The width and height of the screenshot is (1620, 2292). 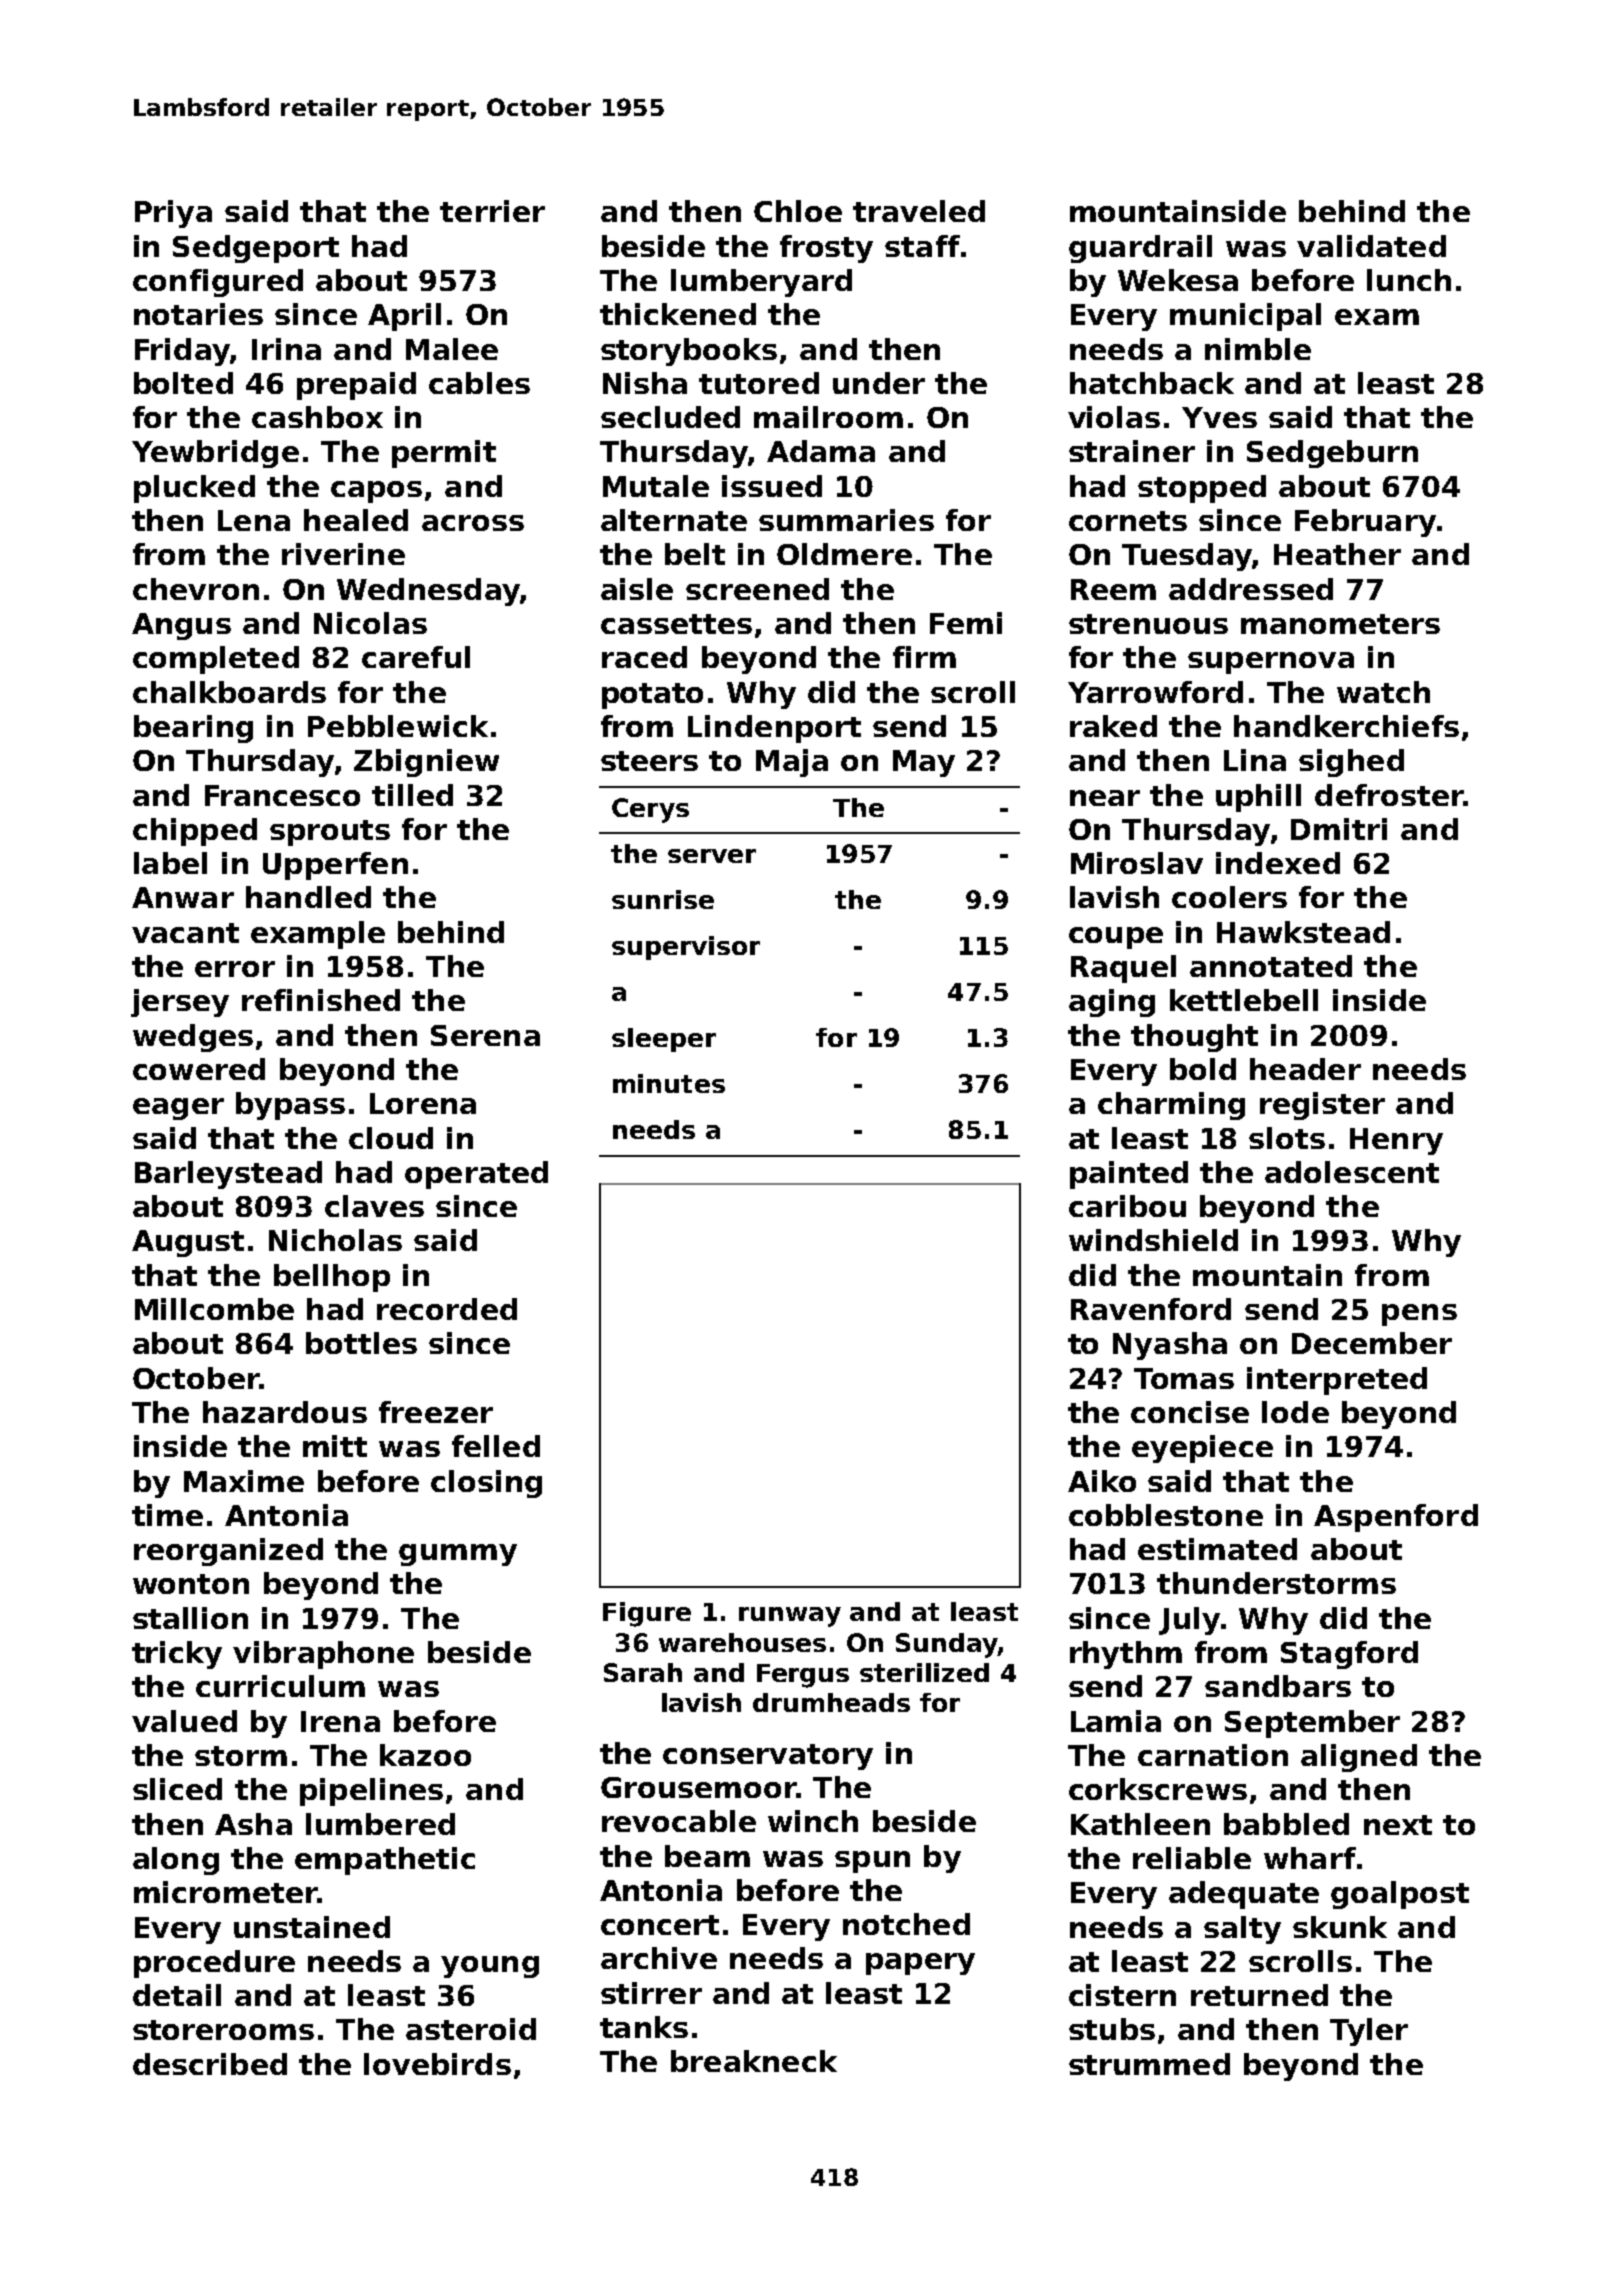 I want to click on salty, so click(x=1242, y=1930).
